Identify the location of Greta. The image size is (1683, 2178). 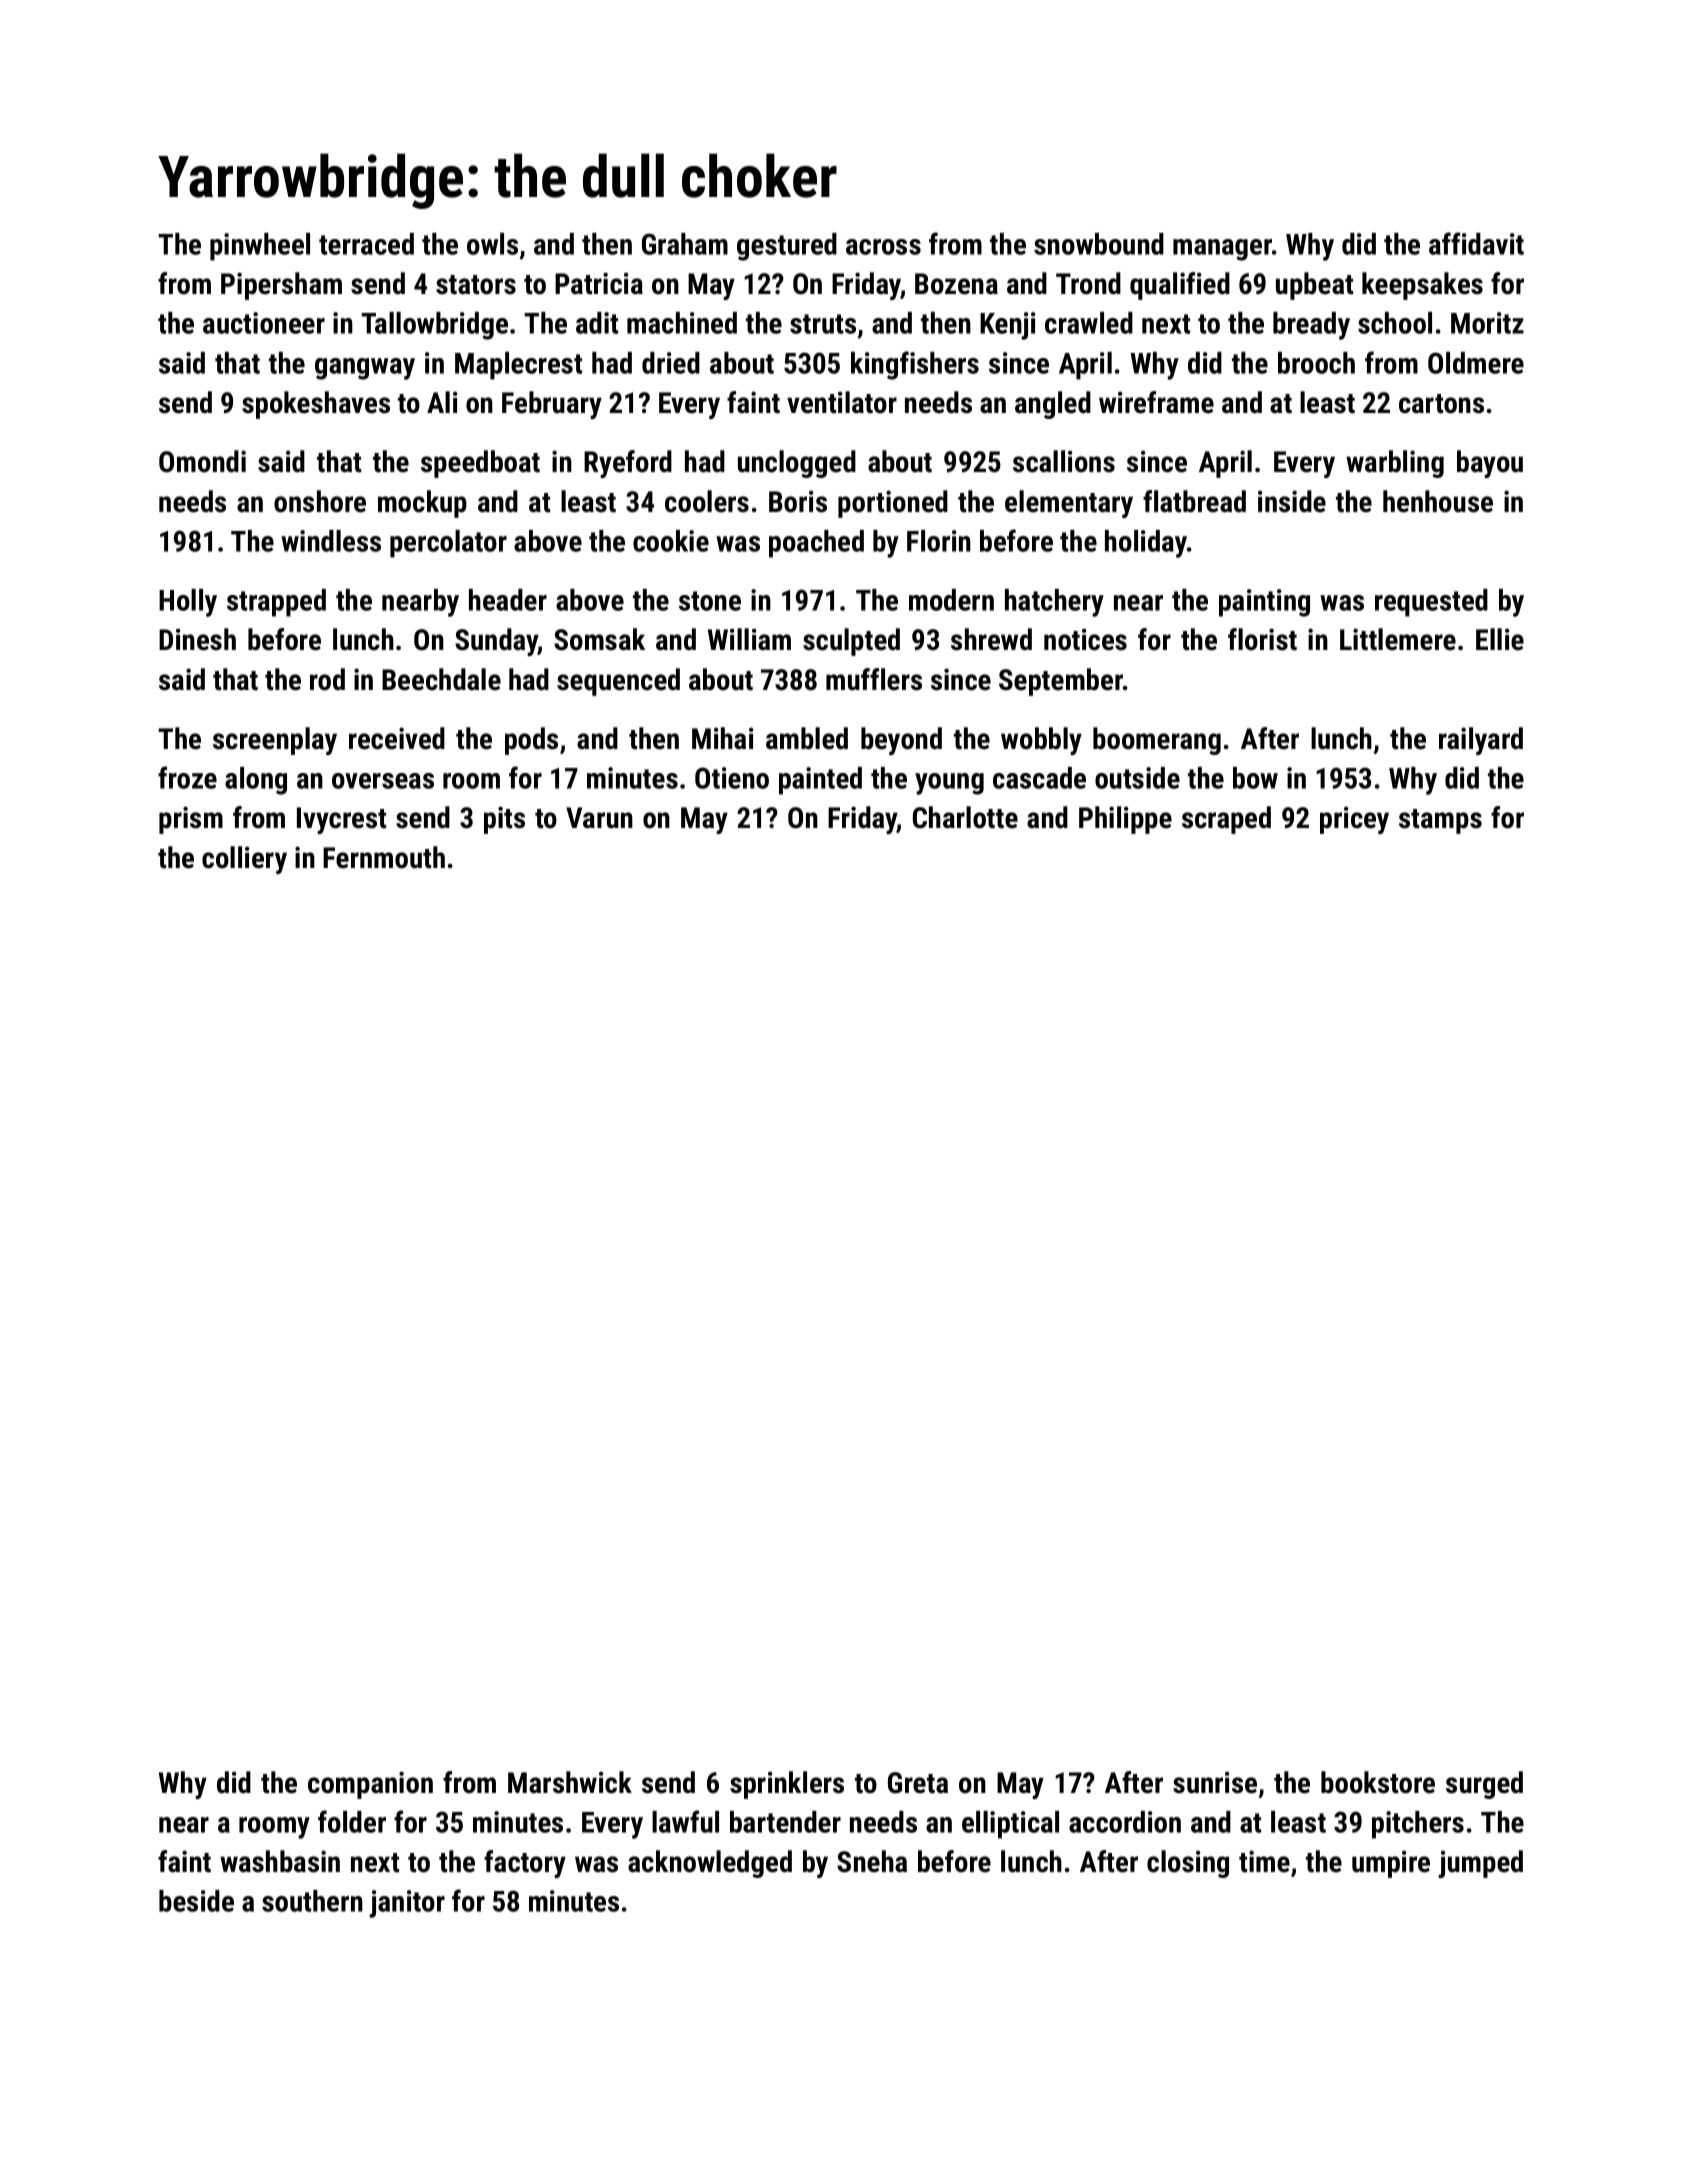
(918, 1783).
